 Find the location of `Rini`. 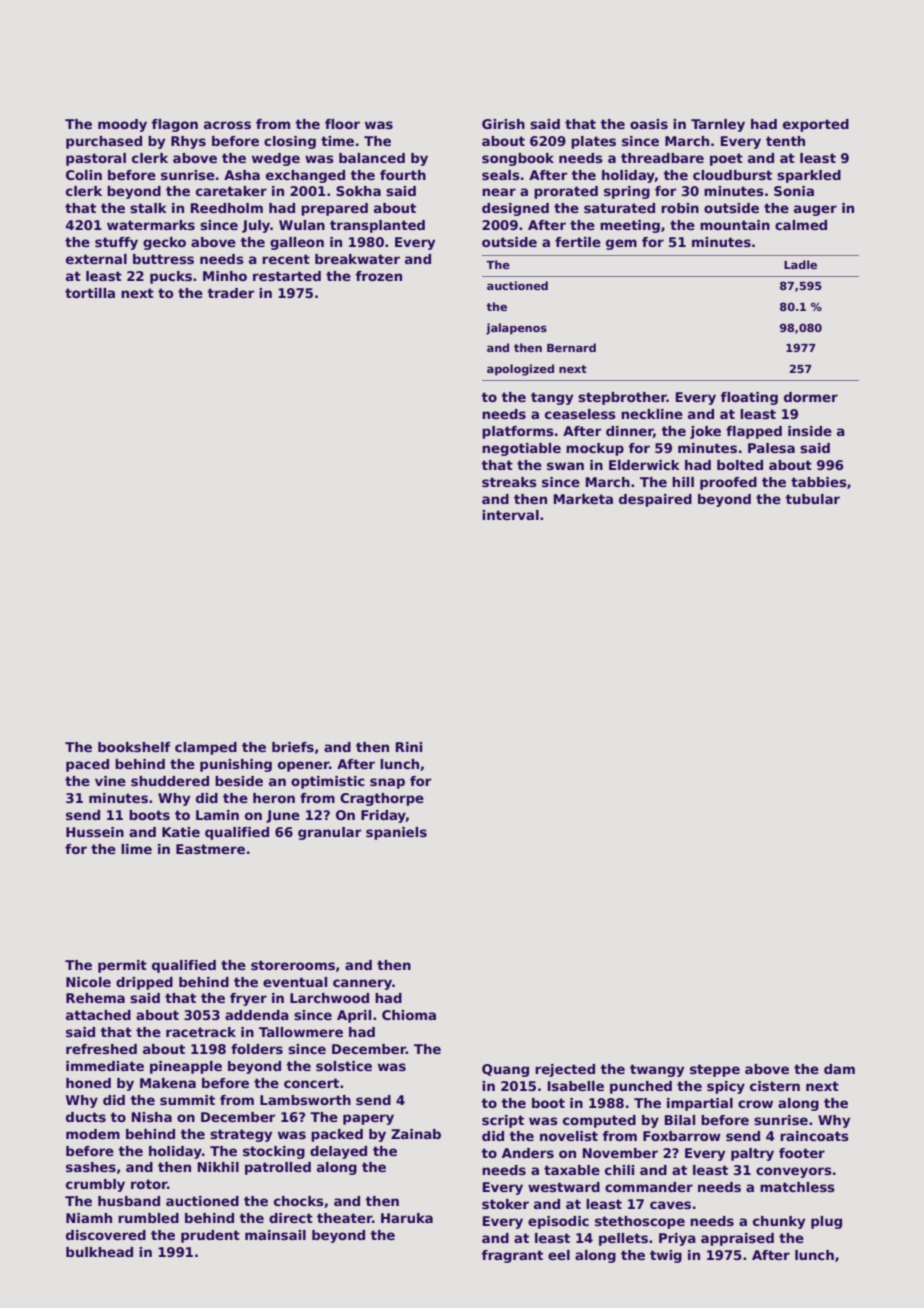

Rini is located at coordinates (409, 747).
